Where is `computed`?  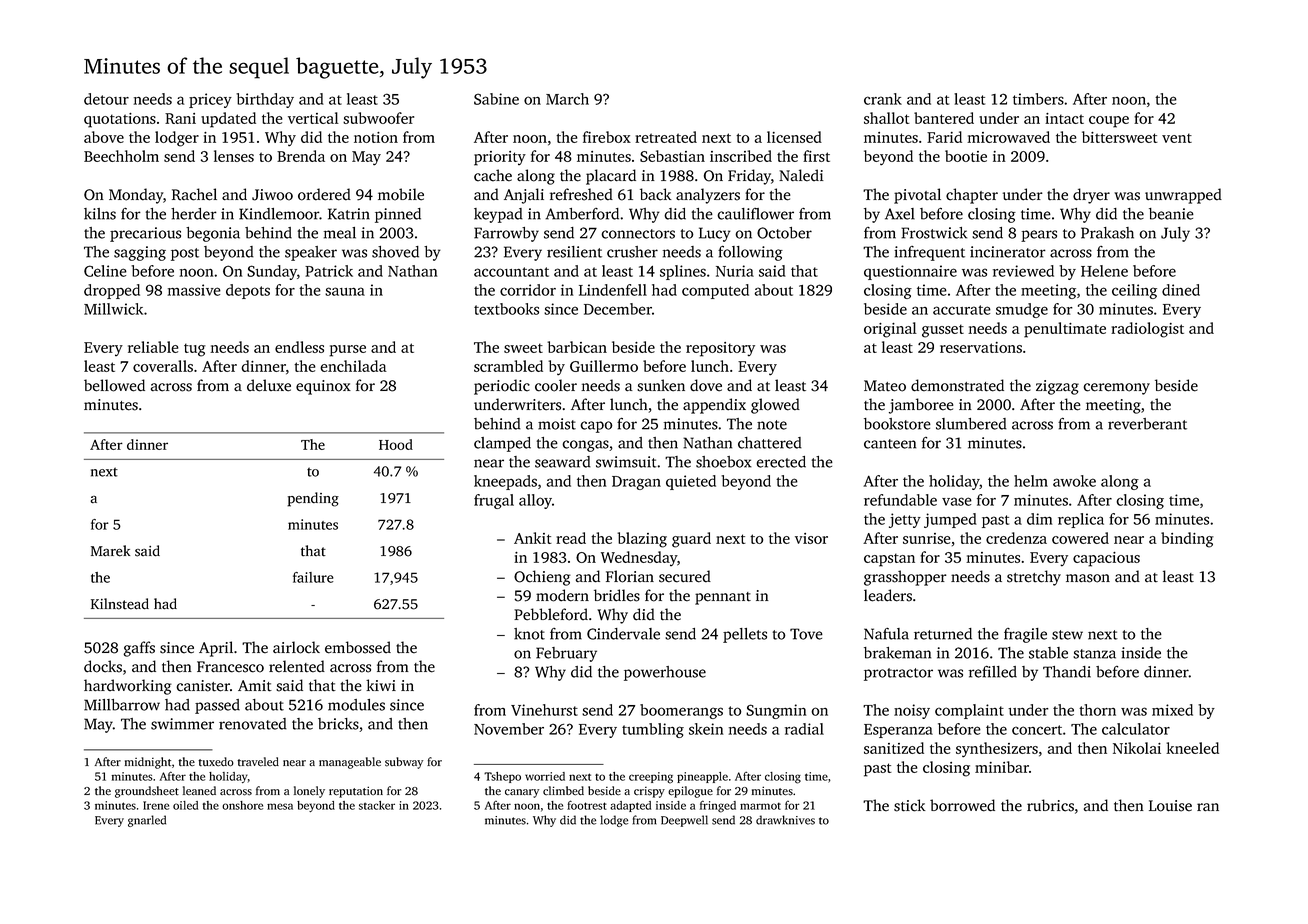
computed is located at coordinates (715, 291).
